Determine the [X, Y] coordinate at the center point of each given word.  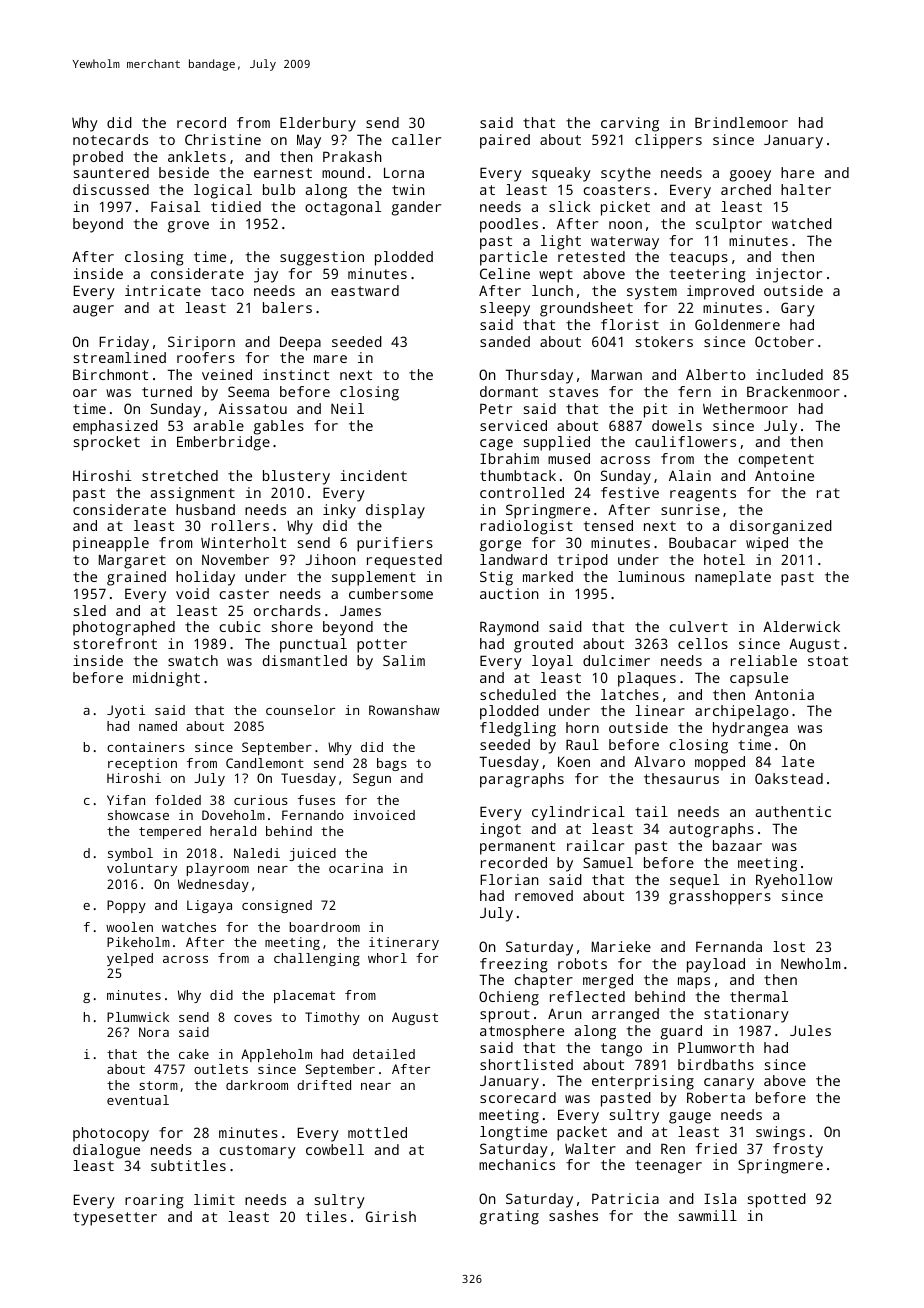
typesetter [115, 1219]
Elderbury [318, 124]
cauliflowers [685, 441]
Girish [391, 1216]
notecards [110, 139]
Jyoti [126, 711]
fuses [316, 800]
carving [630, 124]
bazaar [737, 845]
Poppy [126, 906]
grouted [543, 645]
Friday [124, 343]
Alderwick [801, 626]
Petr [496, 408]
